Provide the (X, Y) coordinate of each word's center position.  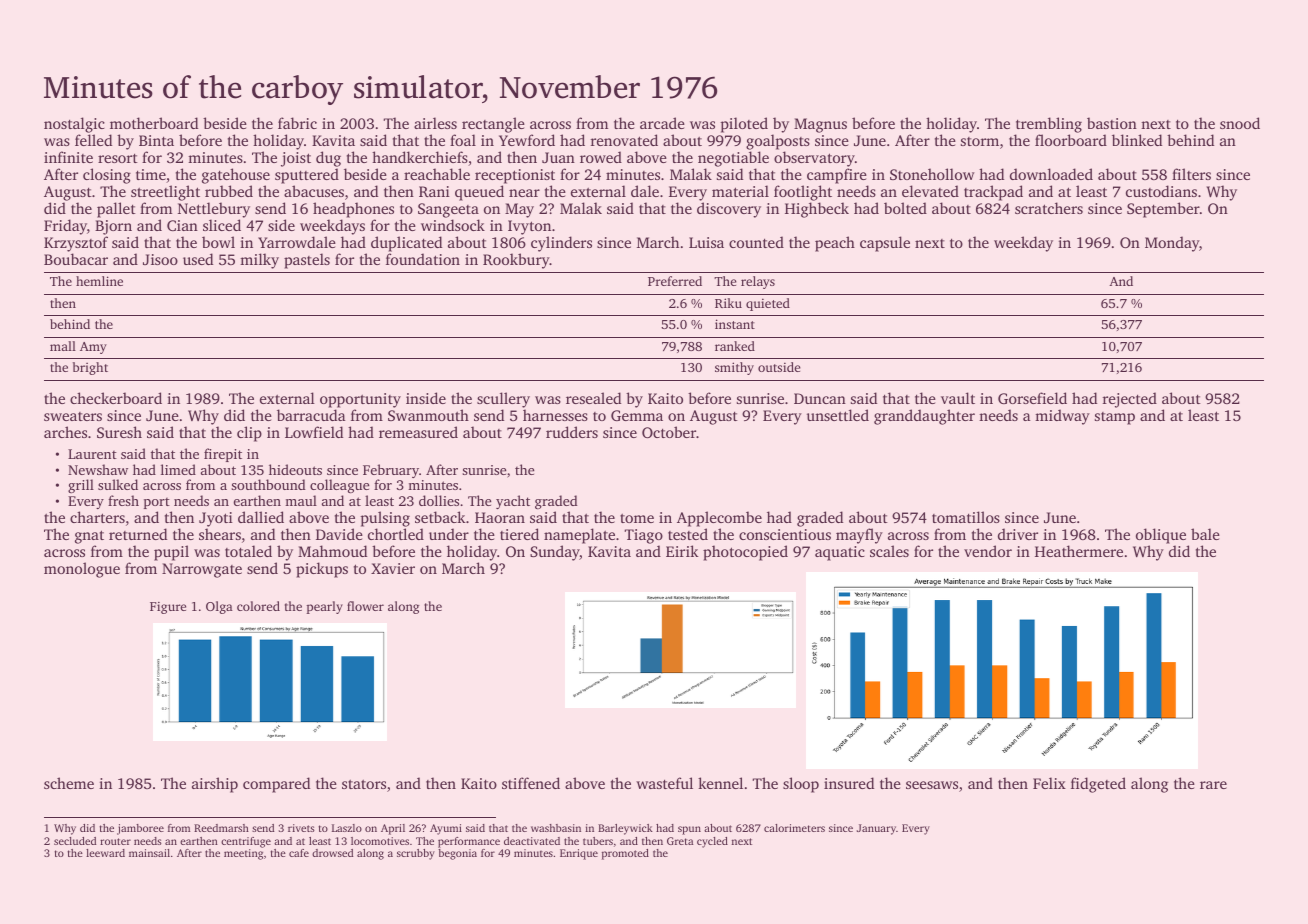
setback (440, 517)
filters (1191, 174)
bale (1205, 534)
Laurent (92, 454)
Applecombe (719, 519)
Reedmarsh (221, 828)
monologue (82, 570)
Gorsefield (1032, 398)
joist (296, 159)
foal (463, 140)
